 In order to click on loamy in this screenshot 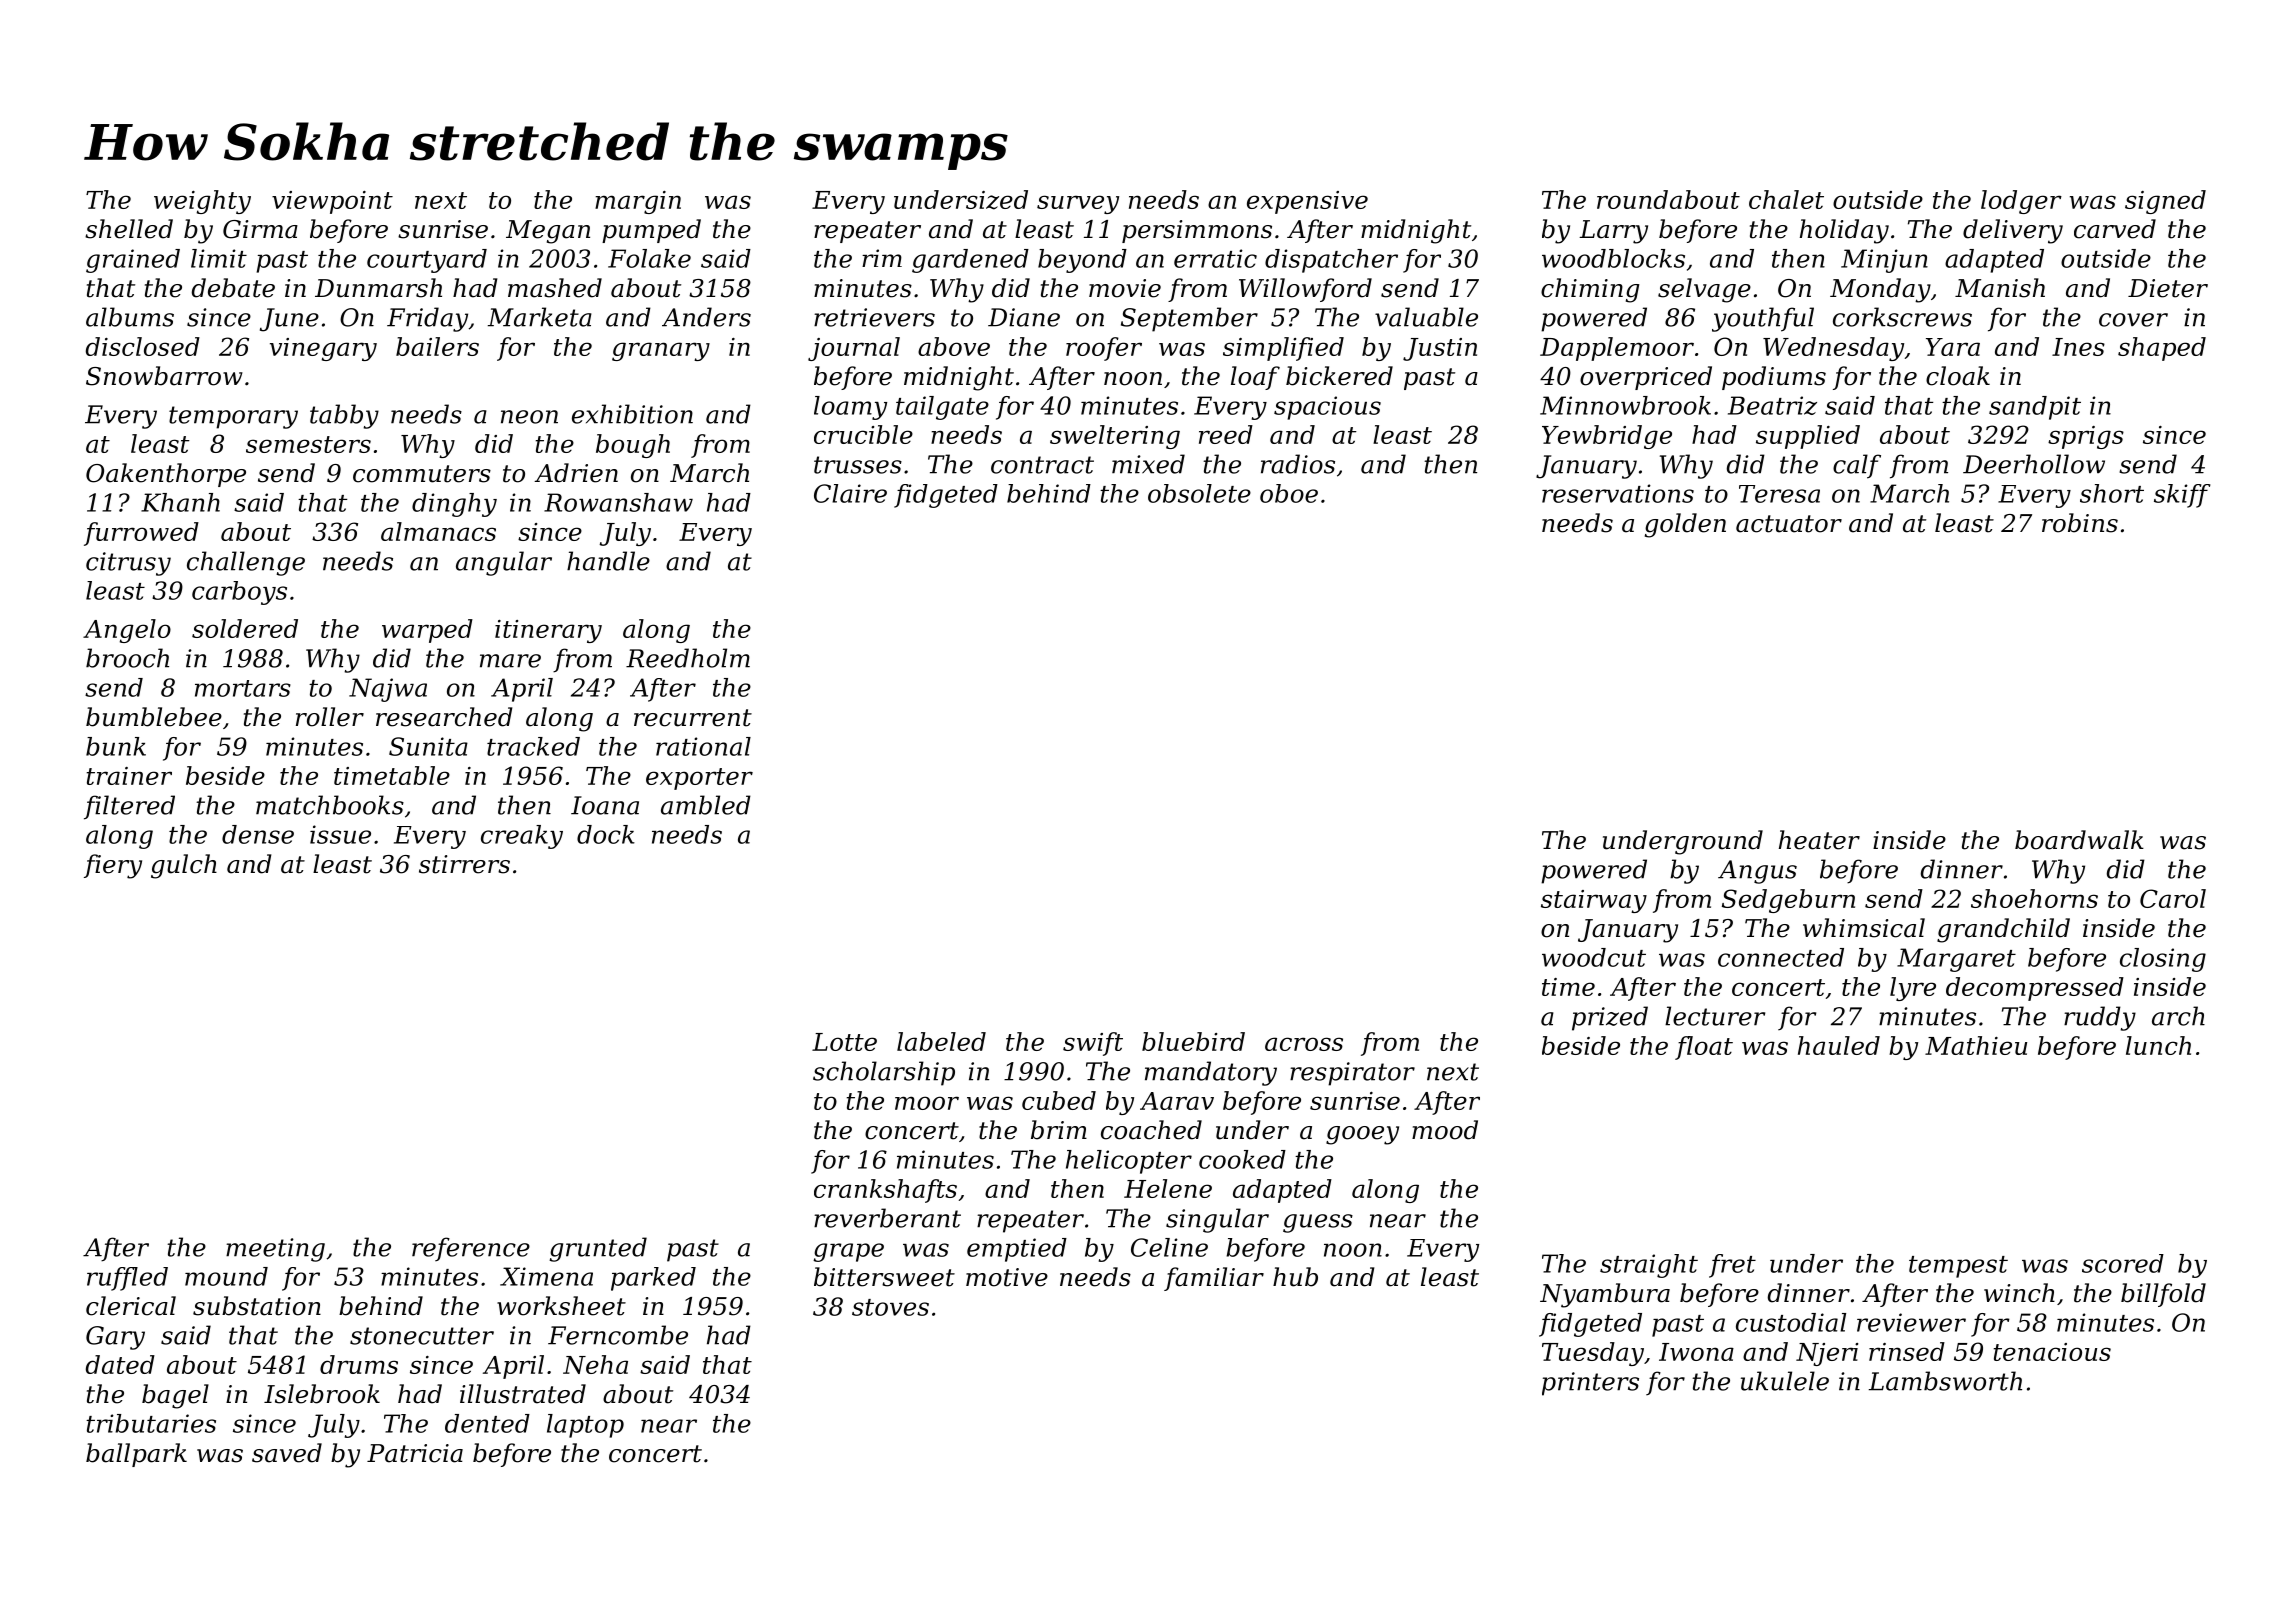, I will do `click(850, 408)`.
